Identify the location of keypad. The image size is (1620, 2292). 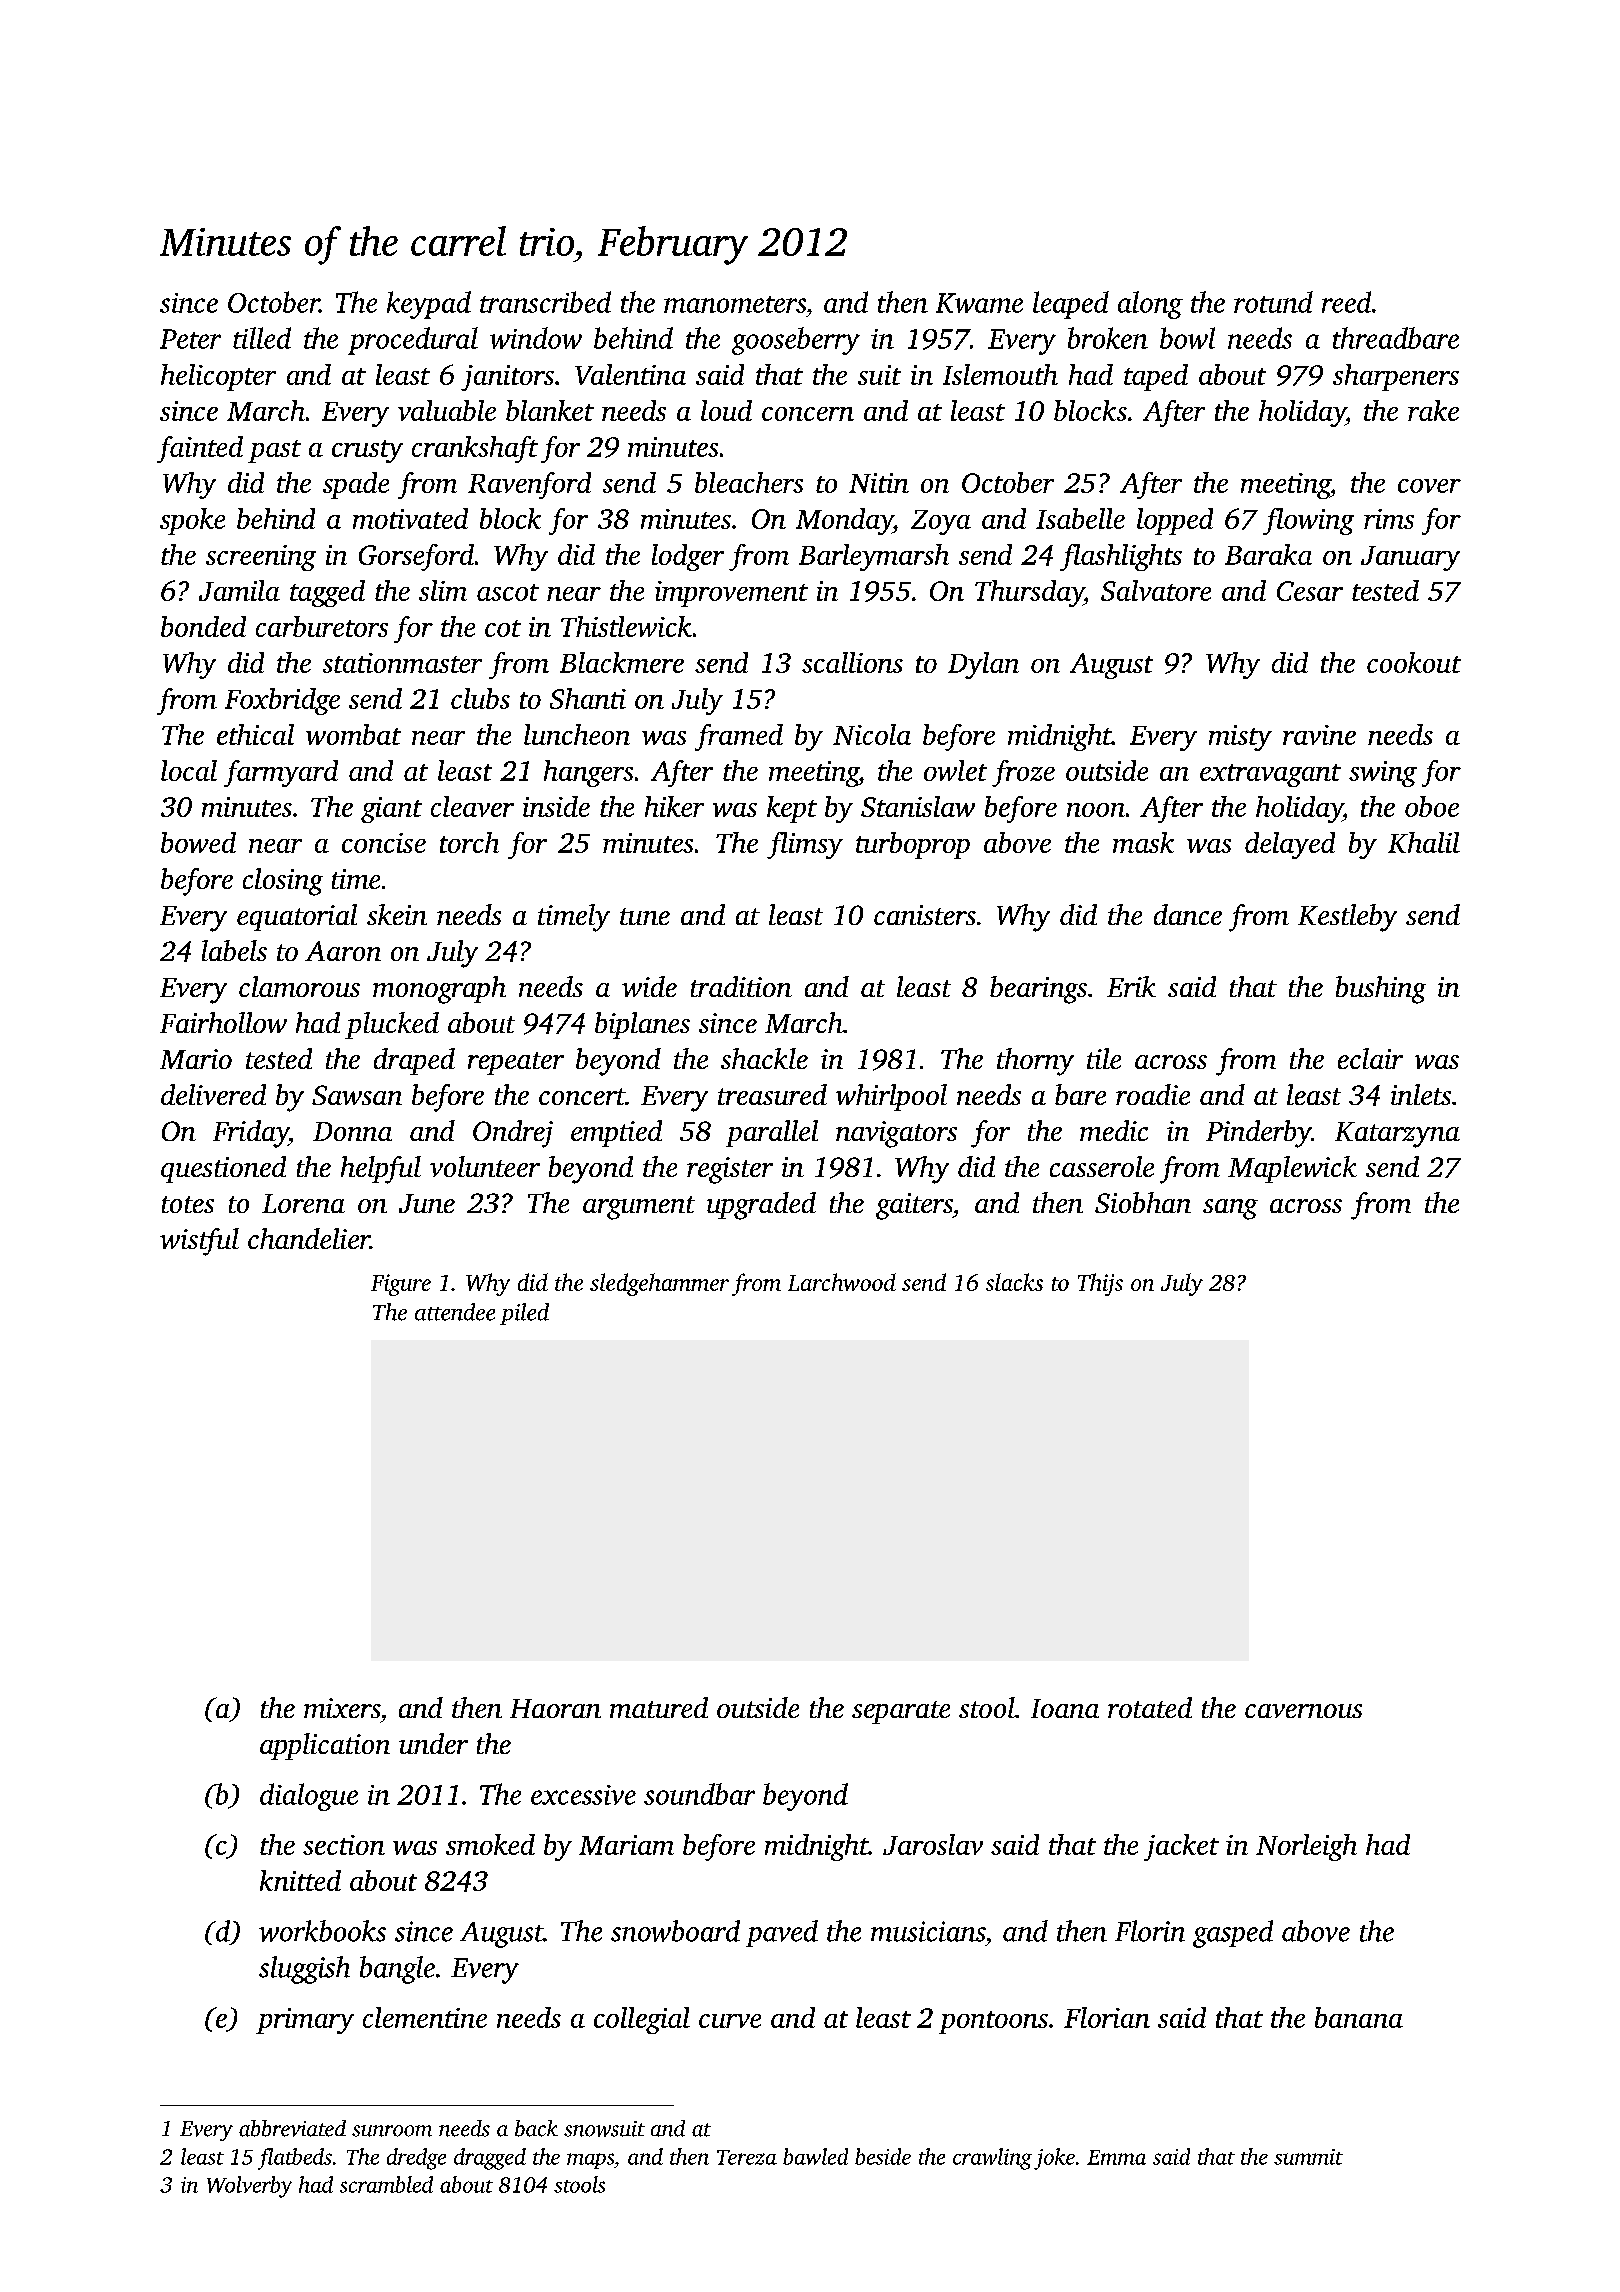
(429, 305).
